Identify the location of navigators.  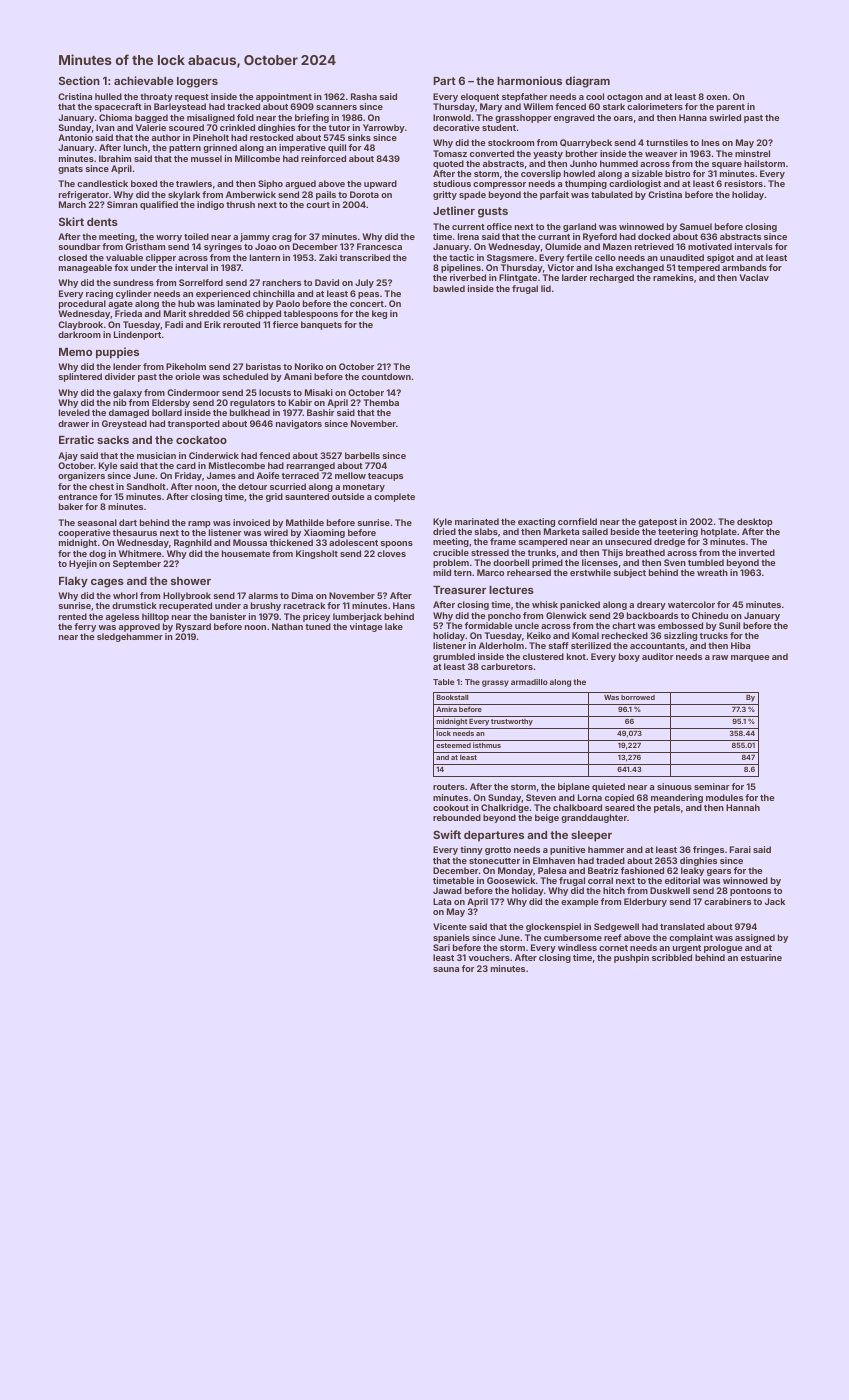
(299, 424).
